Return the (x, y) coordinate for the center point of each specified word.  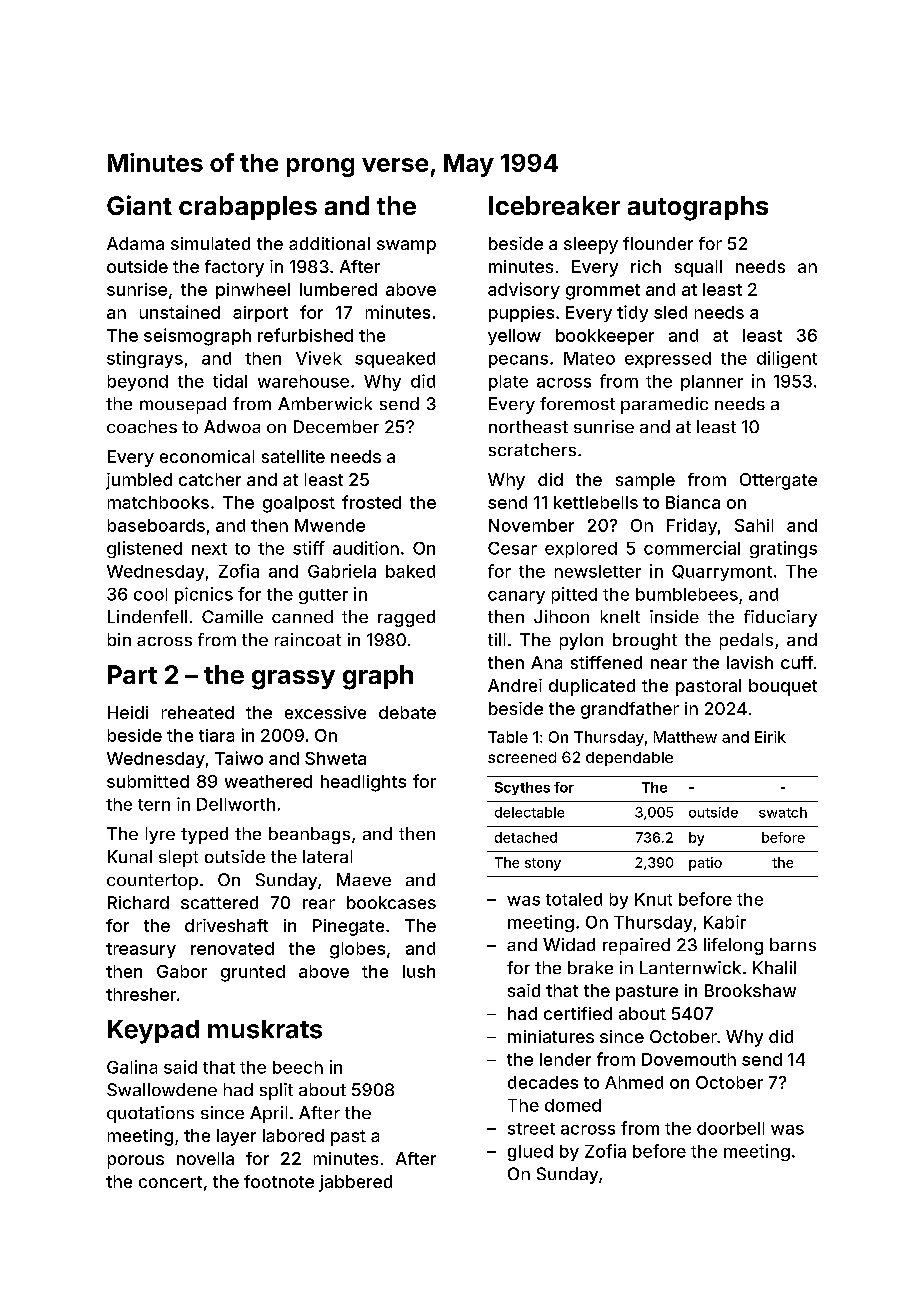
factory (234, 268)
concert (170, 1182)
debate (407, 712)
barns (793, 944)
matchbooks (158, 502)
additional (329, 243)
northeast (528, 426)
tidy (632, 313)
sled (670, 312)
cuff (797, 662)
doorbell (730, 1128)
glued (530, 1153)
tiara (216, 735)
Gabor (182, 971)
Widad (569, 944)
